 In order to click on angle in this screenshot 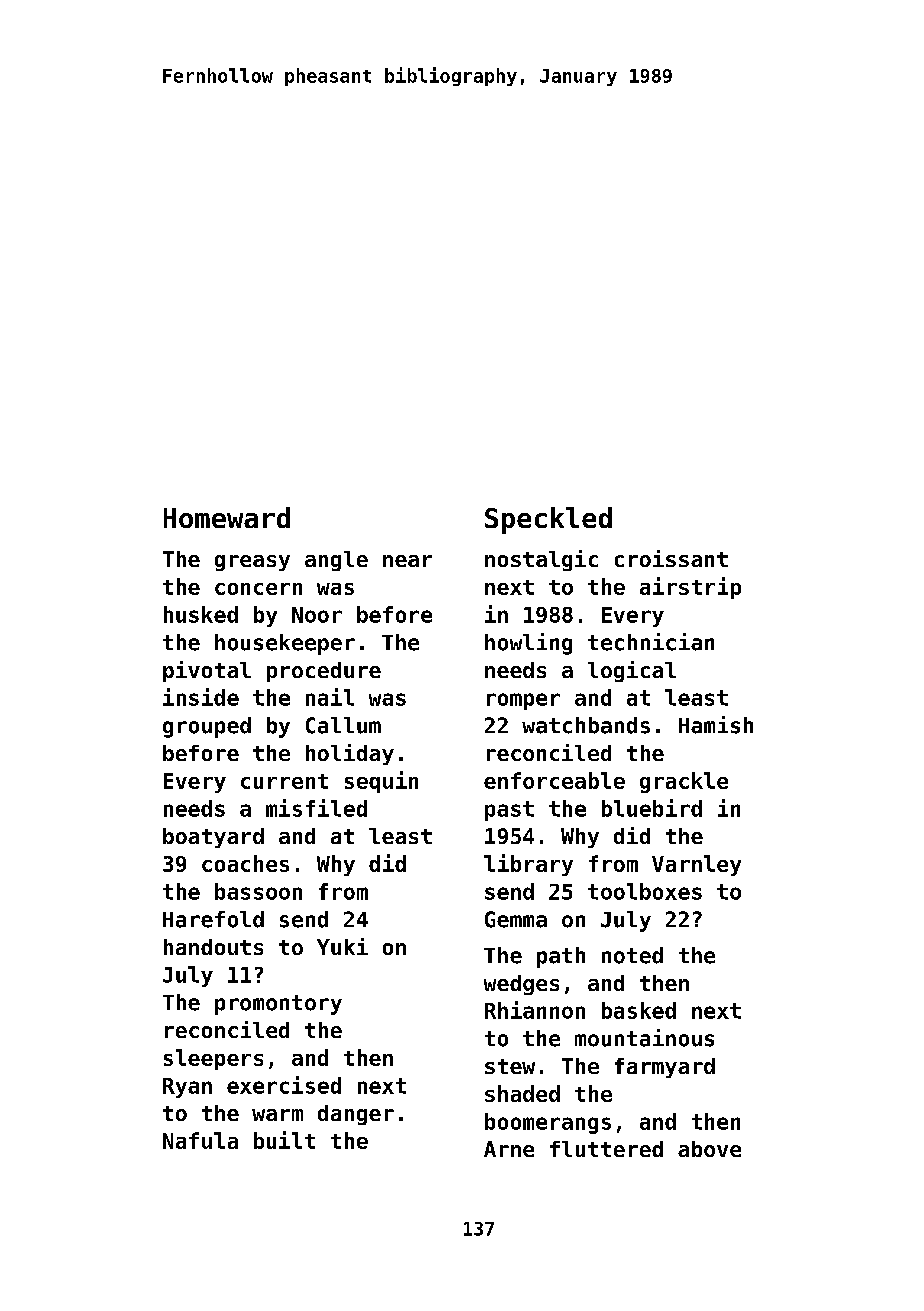, I will do `click(336, 561)`.
